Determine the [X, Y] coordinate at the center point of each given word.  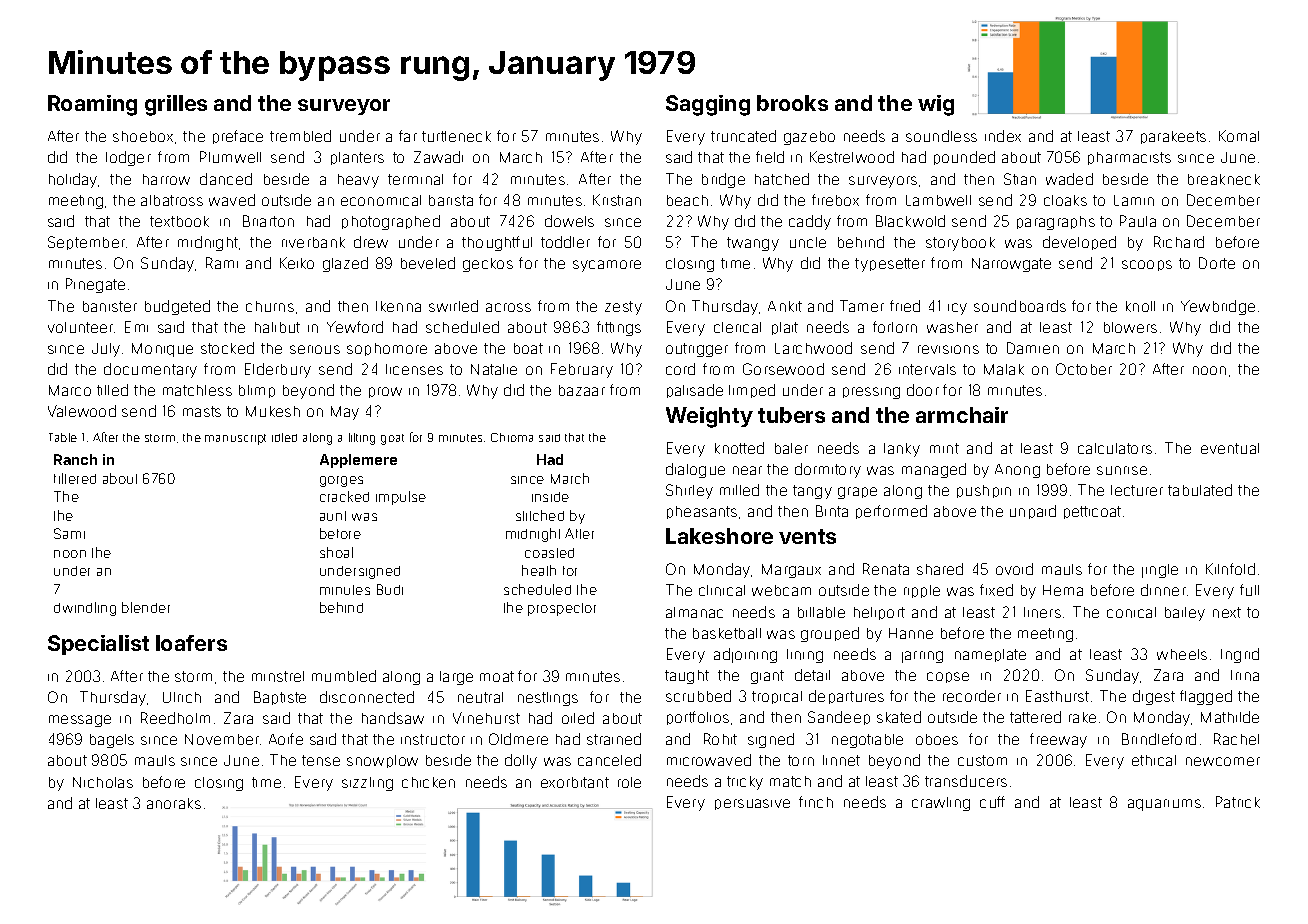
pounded [964, 158]
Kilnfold [1230, 569]
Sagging [708, 105]
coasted [549, 553]
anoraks [174, 803]
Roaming [92, 105]
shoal [336, 552]
